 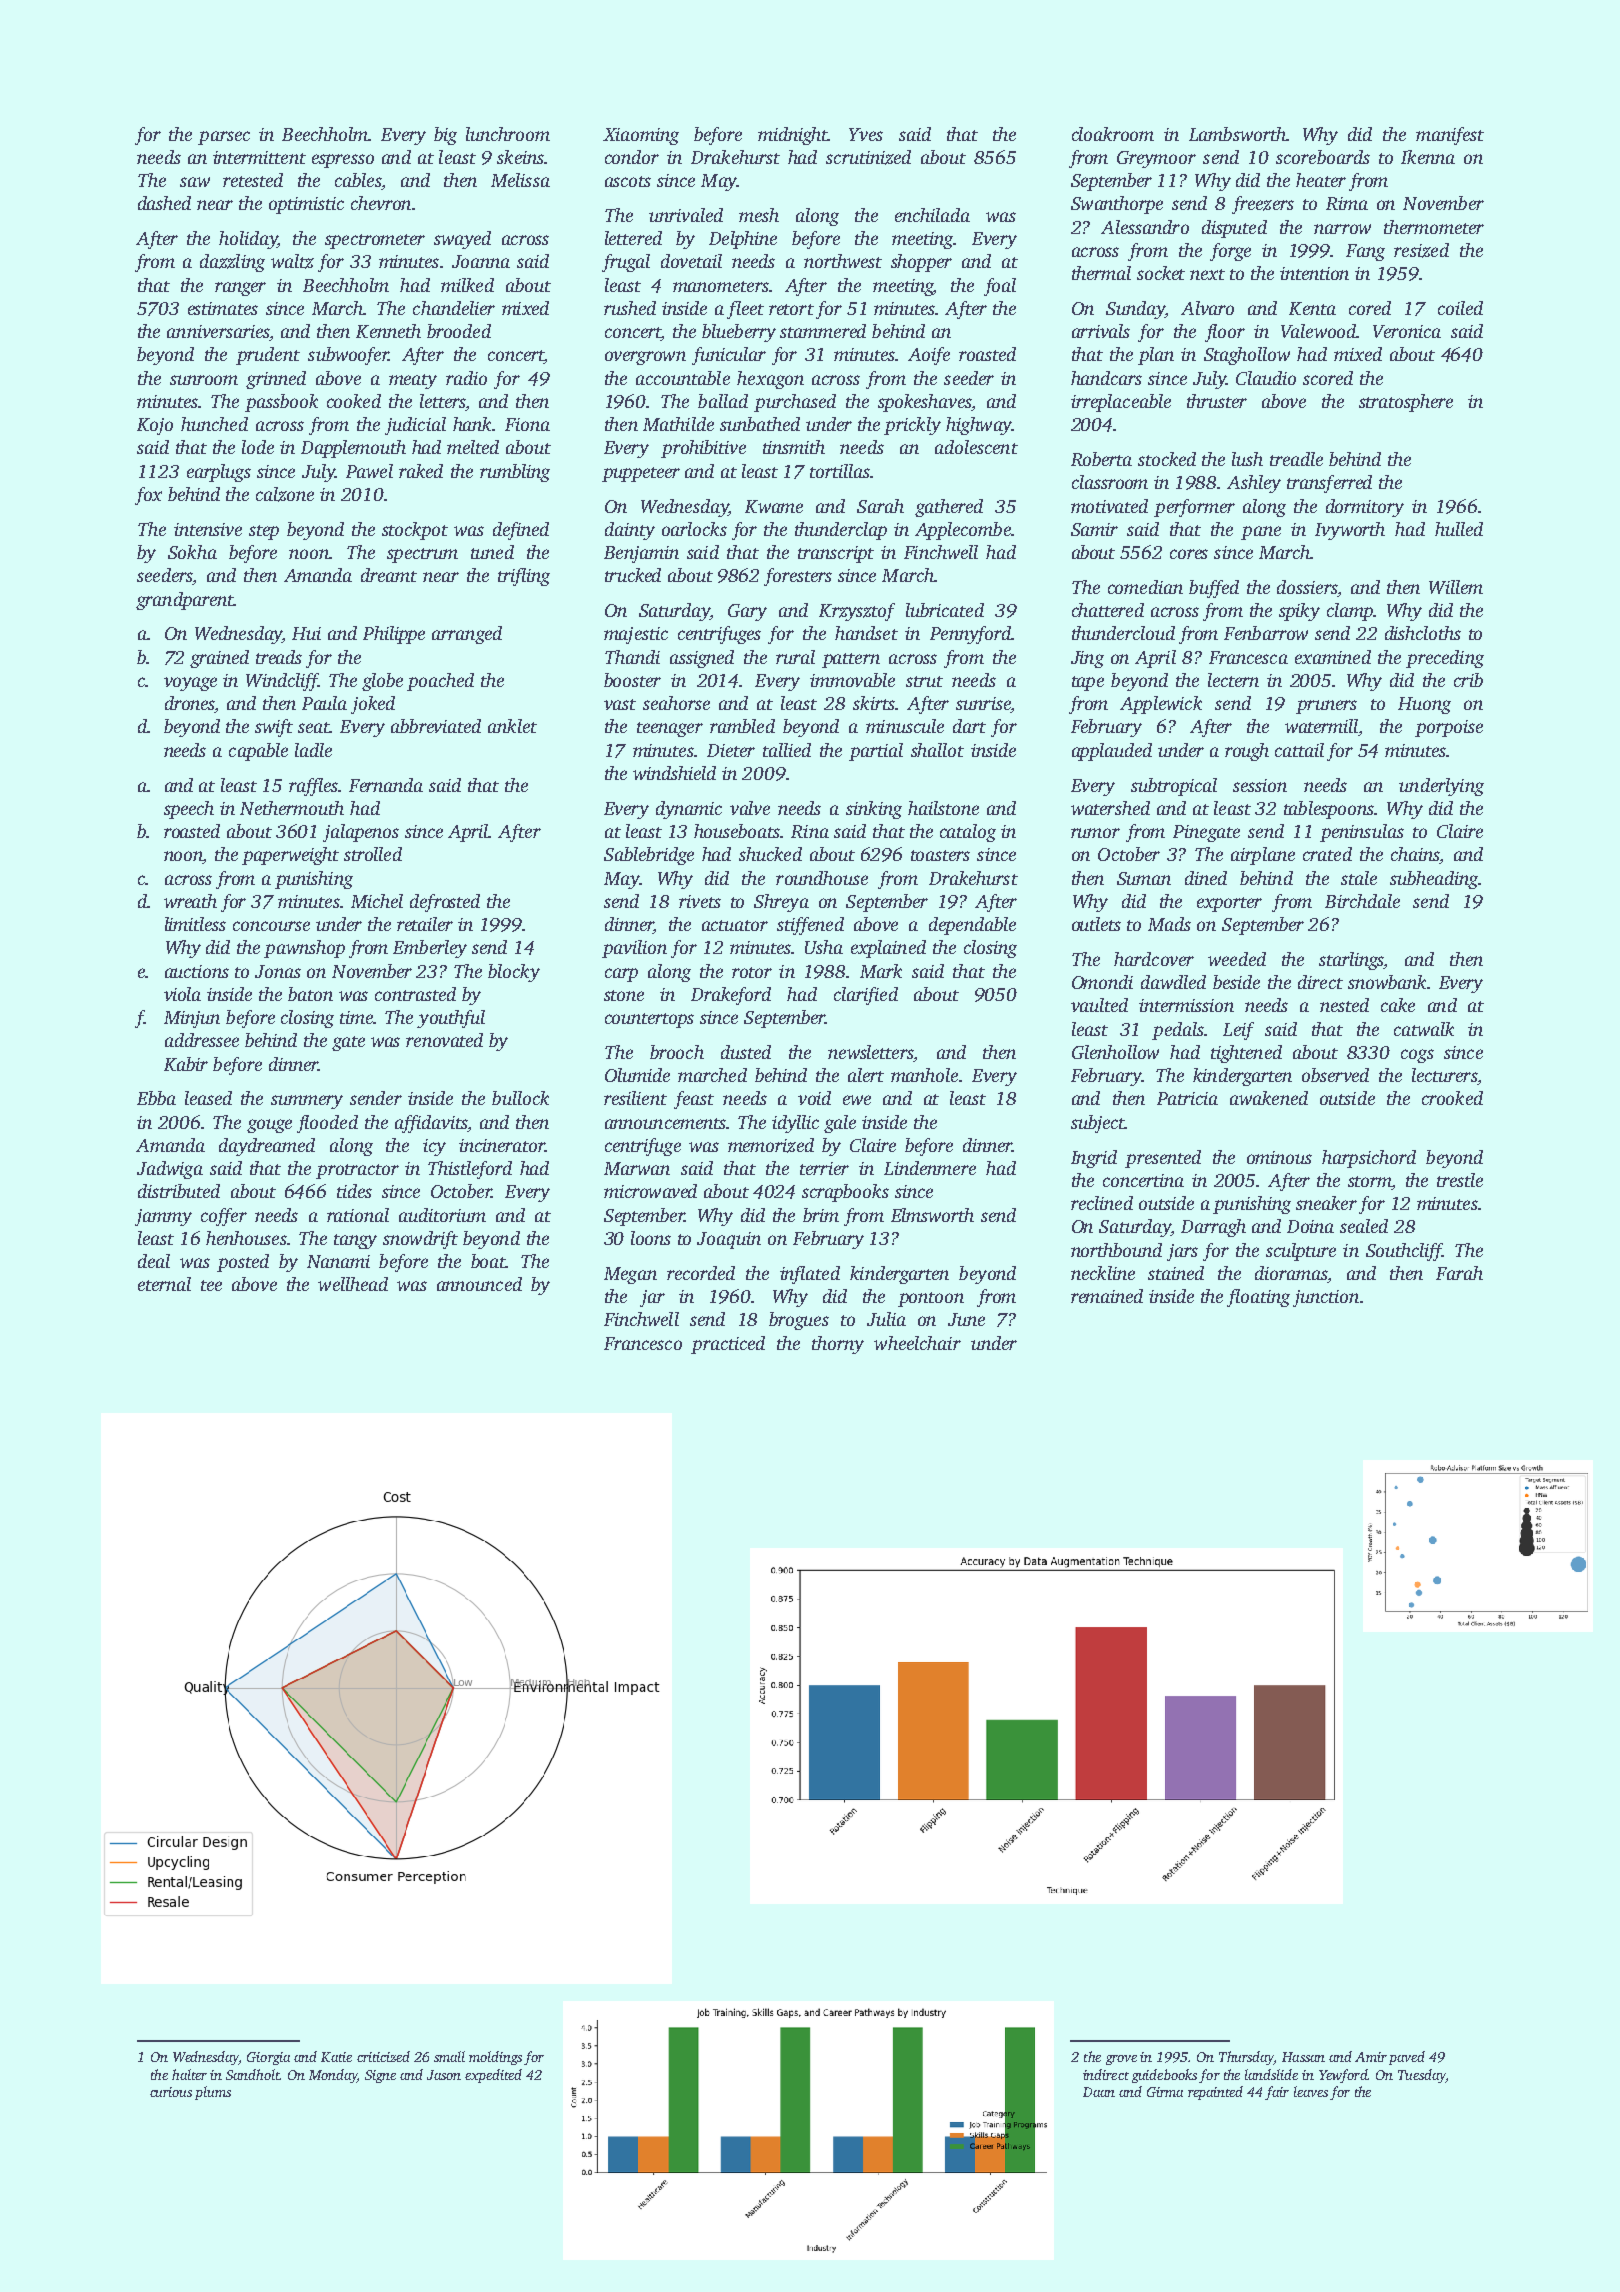 What do you see at coordinates (1099, 2092) in the page?
I see `Daan` at bounding box center [1099, 2092].
